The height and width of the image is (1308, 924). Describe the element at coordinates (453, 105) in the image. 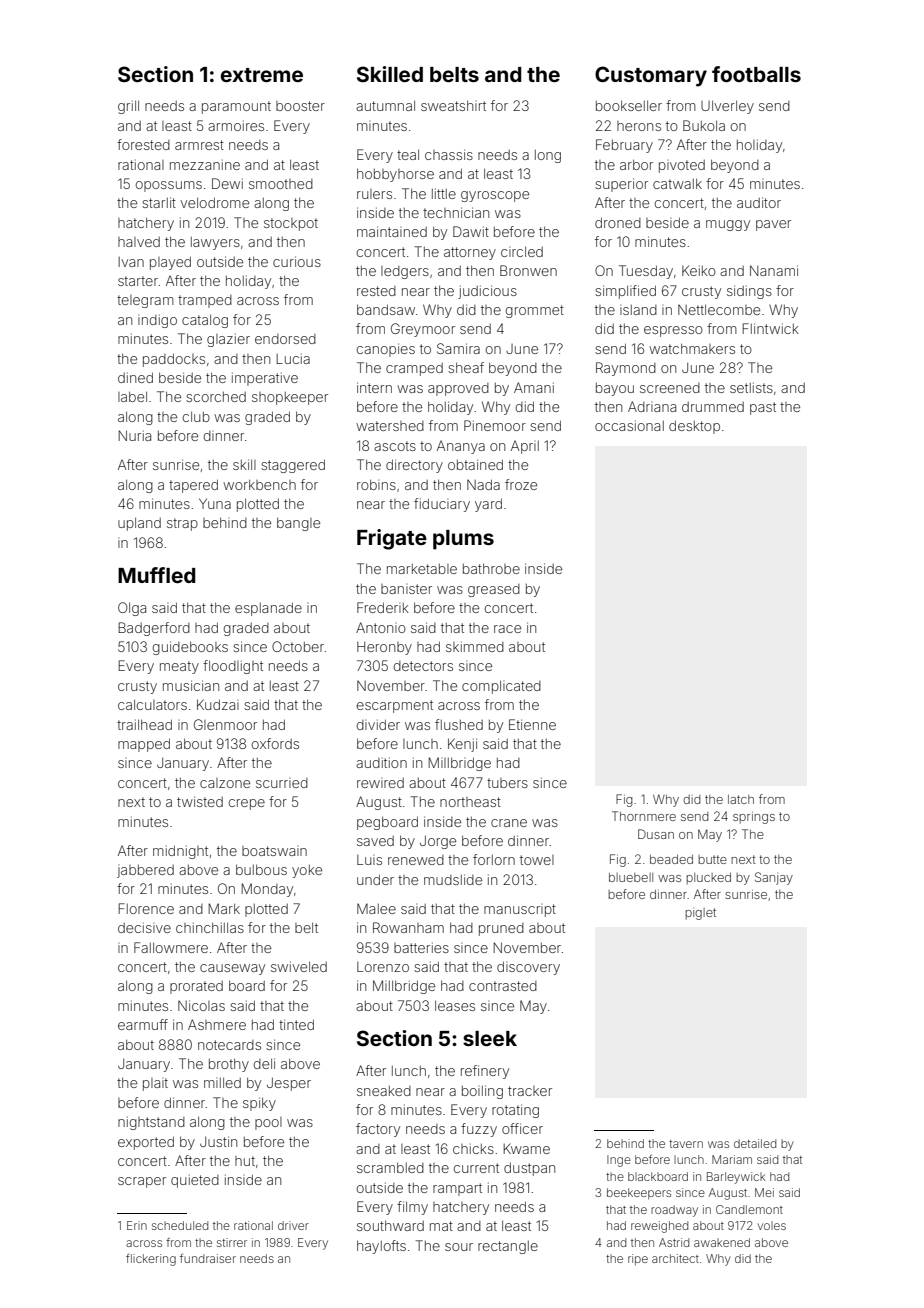

I see `sweatshirt` at that location.
